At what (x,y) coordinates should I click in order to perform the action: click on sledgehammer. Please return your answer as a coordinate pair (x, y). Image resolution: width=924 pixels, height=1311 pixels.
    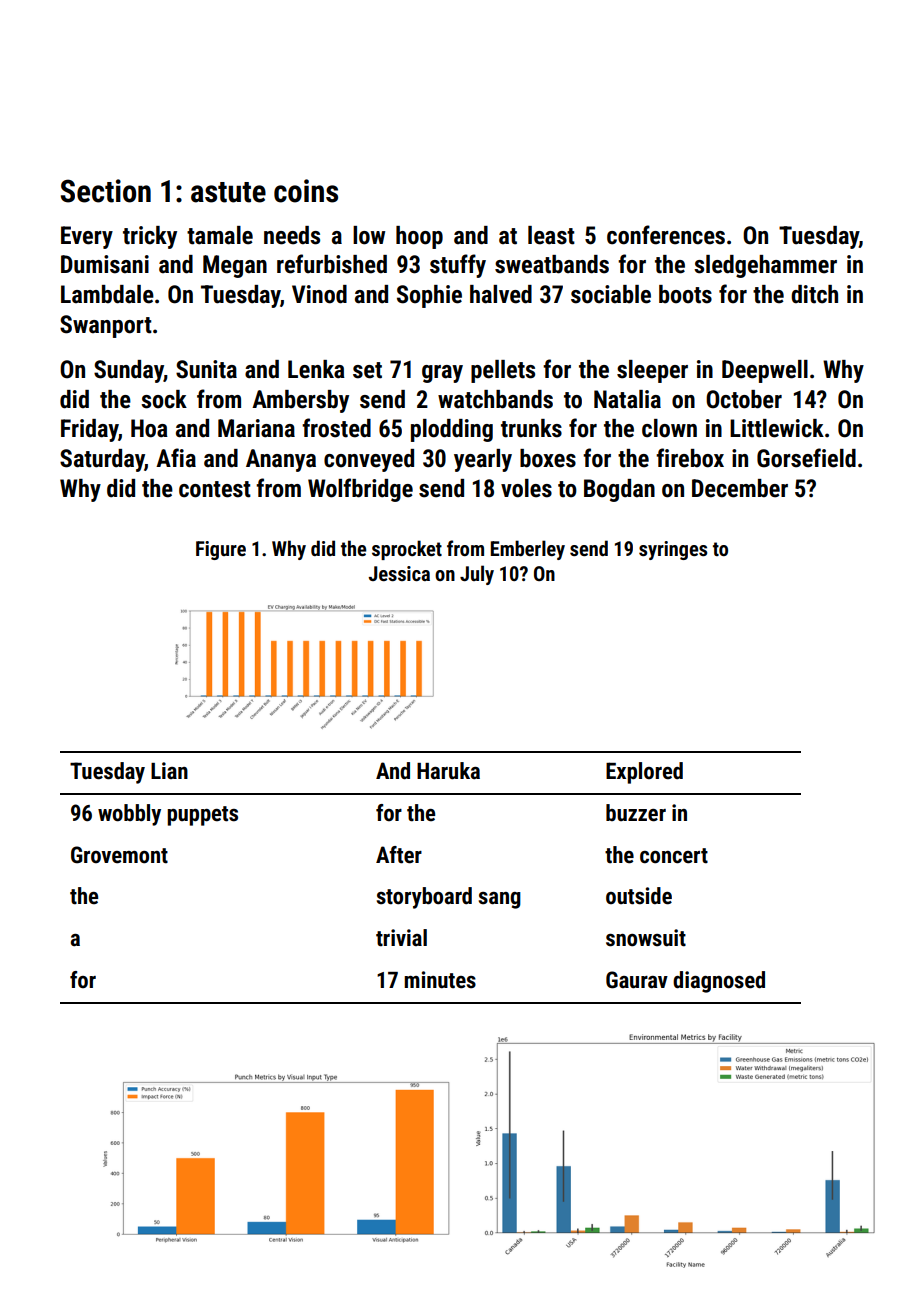
    Looking at the image, I should click on (765, 266).
